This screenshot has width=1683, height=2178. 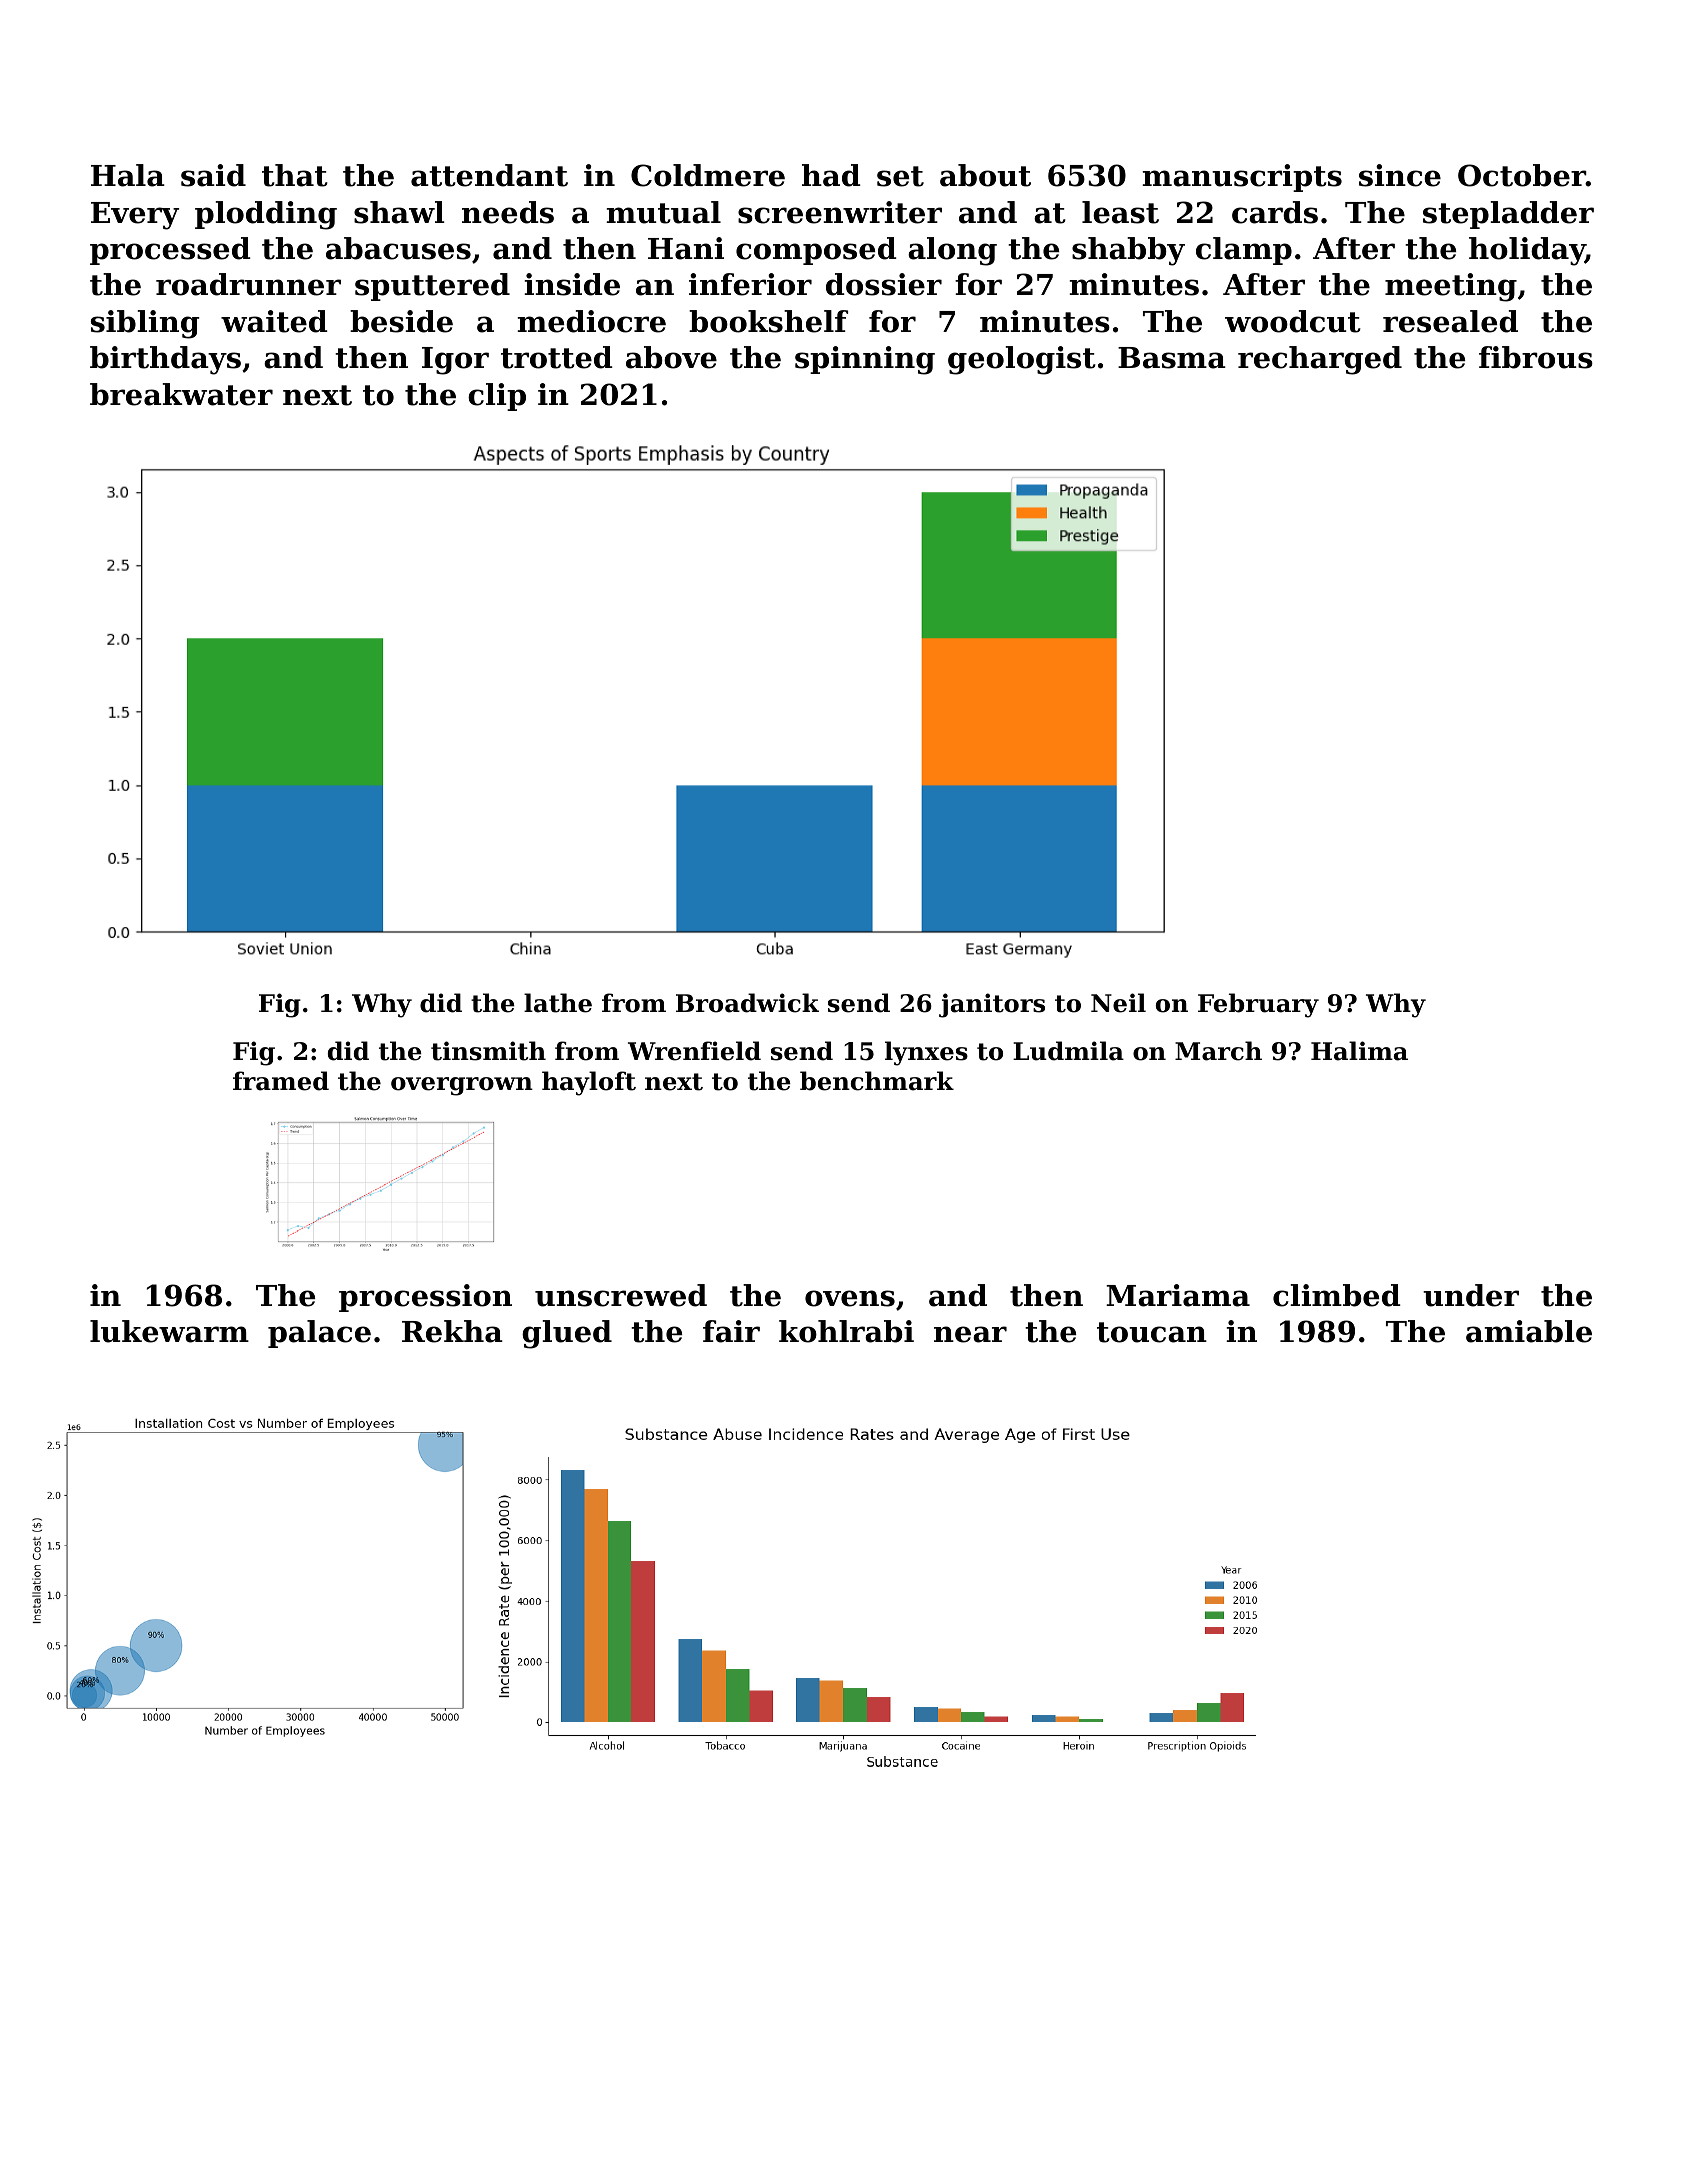 I want to click on clip, so click(x=497, y=397).
